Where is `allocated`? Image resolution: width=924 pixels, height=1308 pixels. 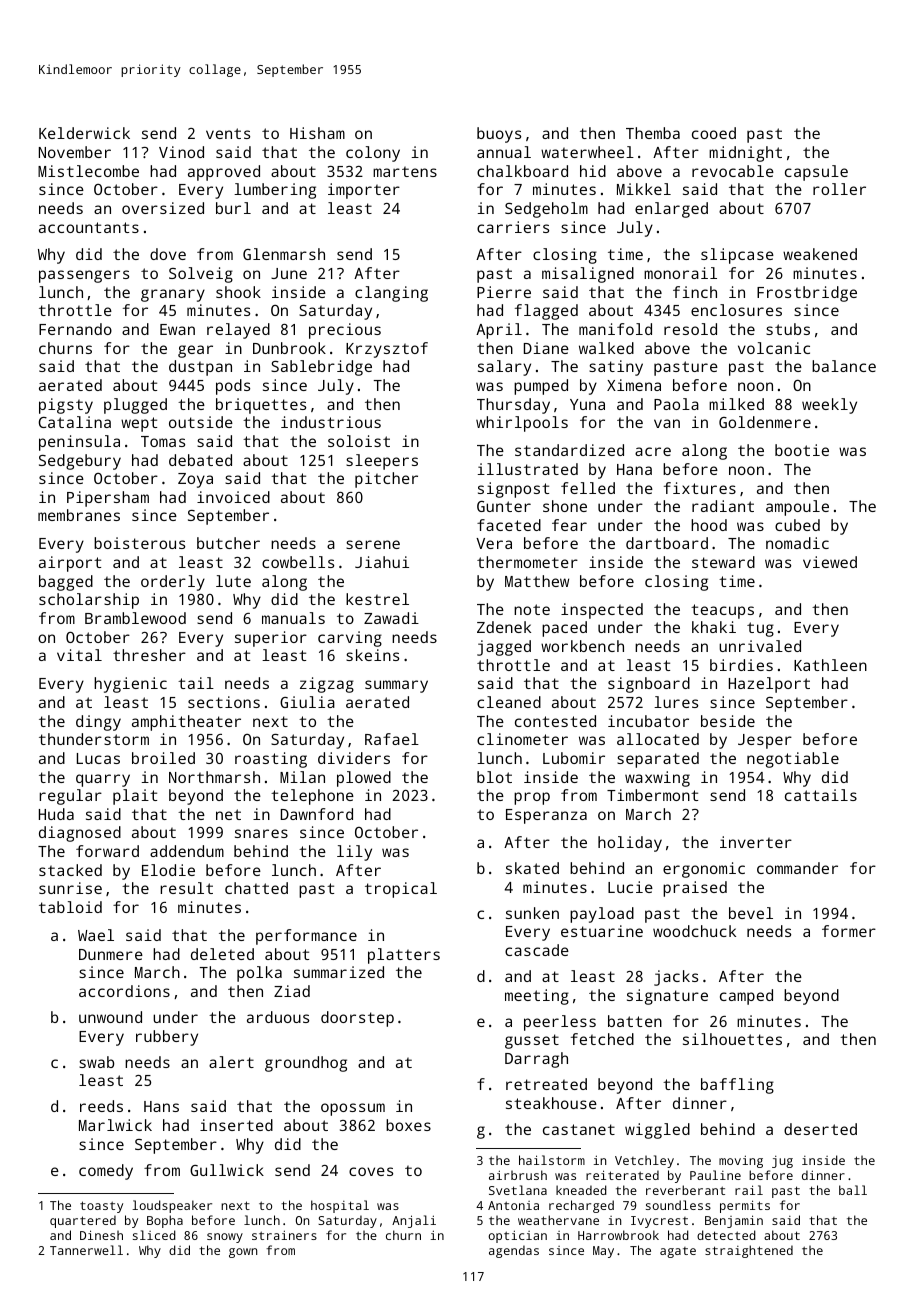 allocated is located at coordinates (658, 739).
